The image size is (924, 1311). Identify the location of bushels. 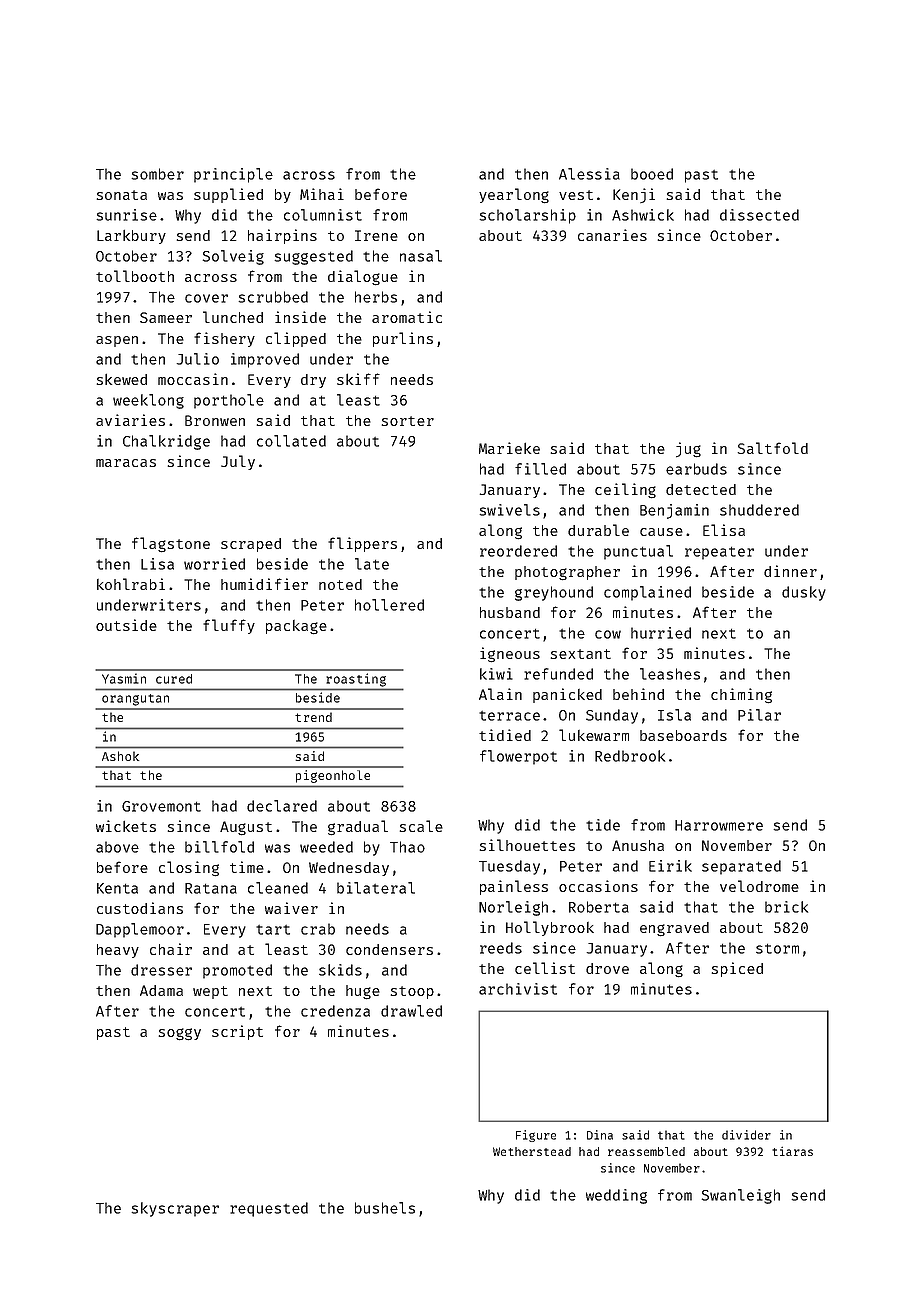
(385, 1208).
